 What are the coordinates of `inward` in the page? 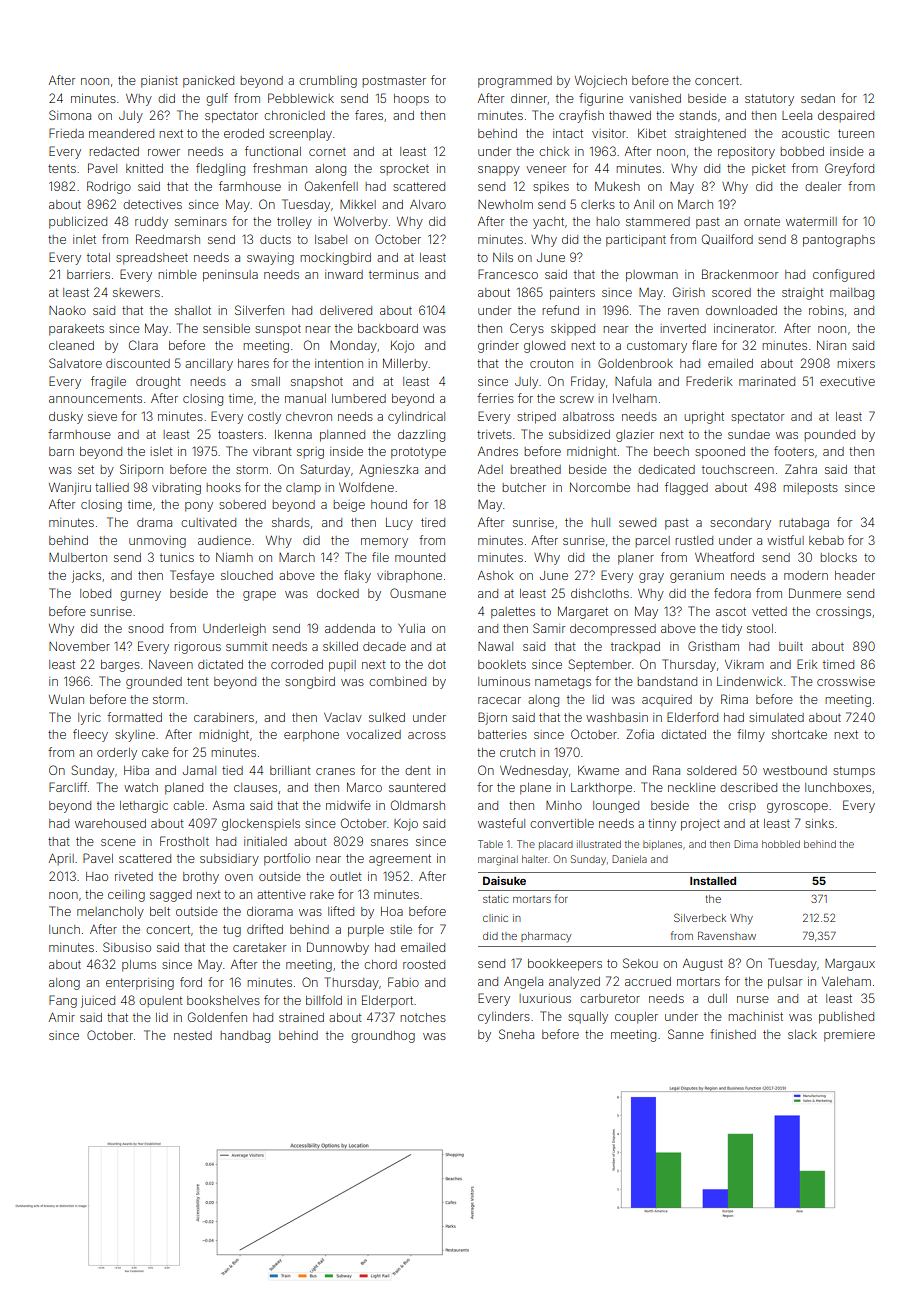 It's located at (344, 274).
